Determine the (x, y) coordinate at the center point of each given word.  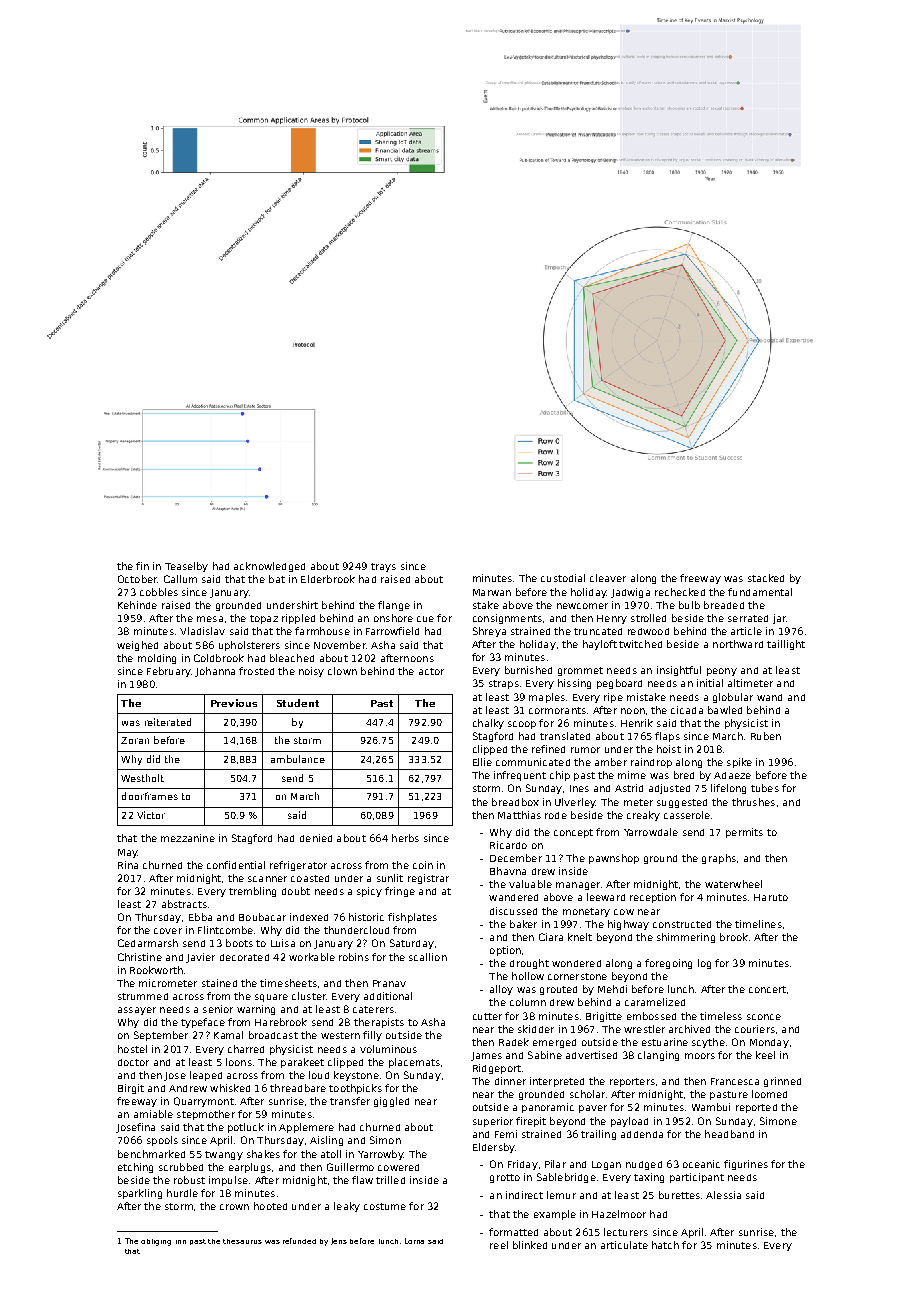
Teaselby (186, 567)
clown (342, 671)
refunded (299, 1241)
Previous (234, 703)
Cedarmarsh (148, 943)
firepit (531, 1122)
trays (383, 567)
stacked (766, 578)
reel (499, 1245)
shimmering (686, 938)
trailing (598, 1135)
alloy (501, 990)
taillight (786, 645)
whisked (230, 1088)
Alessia (723, 1195)
